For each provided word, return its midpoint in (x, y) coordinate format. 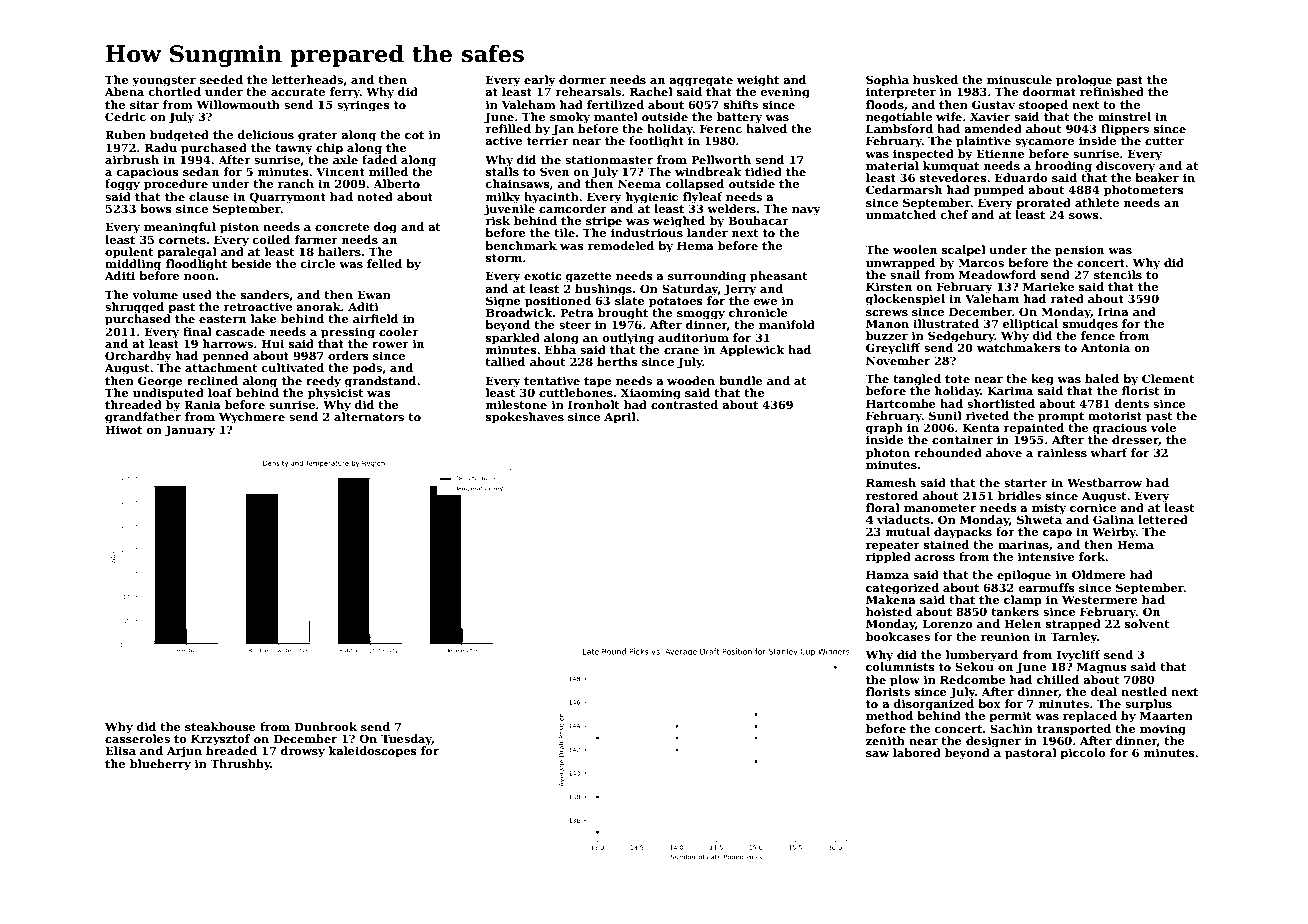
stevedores (953, 177)
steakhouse (220, 726)
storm (504, 258)
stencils (1118, 274)
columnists (900, 666)
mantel (616, 116)
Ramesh (891, 482)
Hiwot (123, 429)
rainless (1062, 452)
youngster (164, 81)
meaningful (180, 228)
